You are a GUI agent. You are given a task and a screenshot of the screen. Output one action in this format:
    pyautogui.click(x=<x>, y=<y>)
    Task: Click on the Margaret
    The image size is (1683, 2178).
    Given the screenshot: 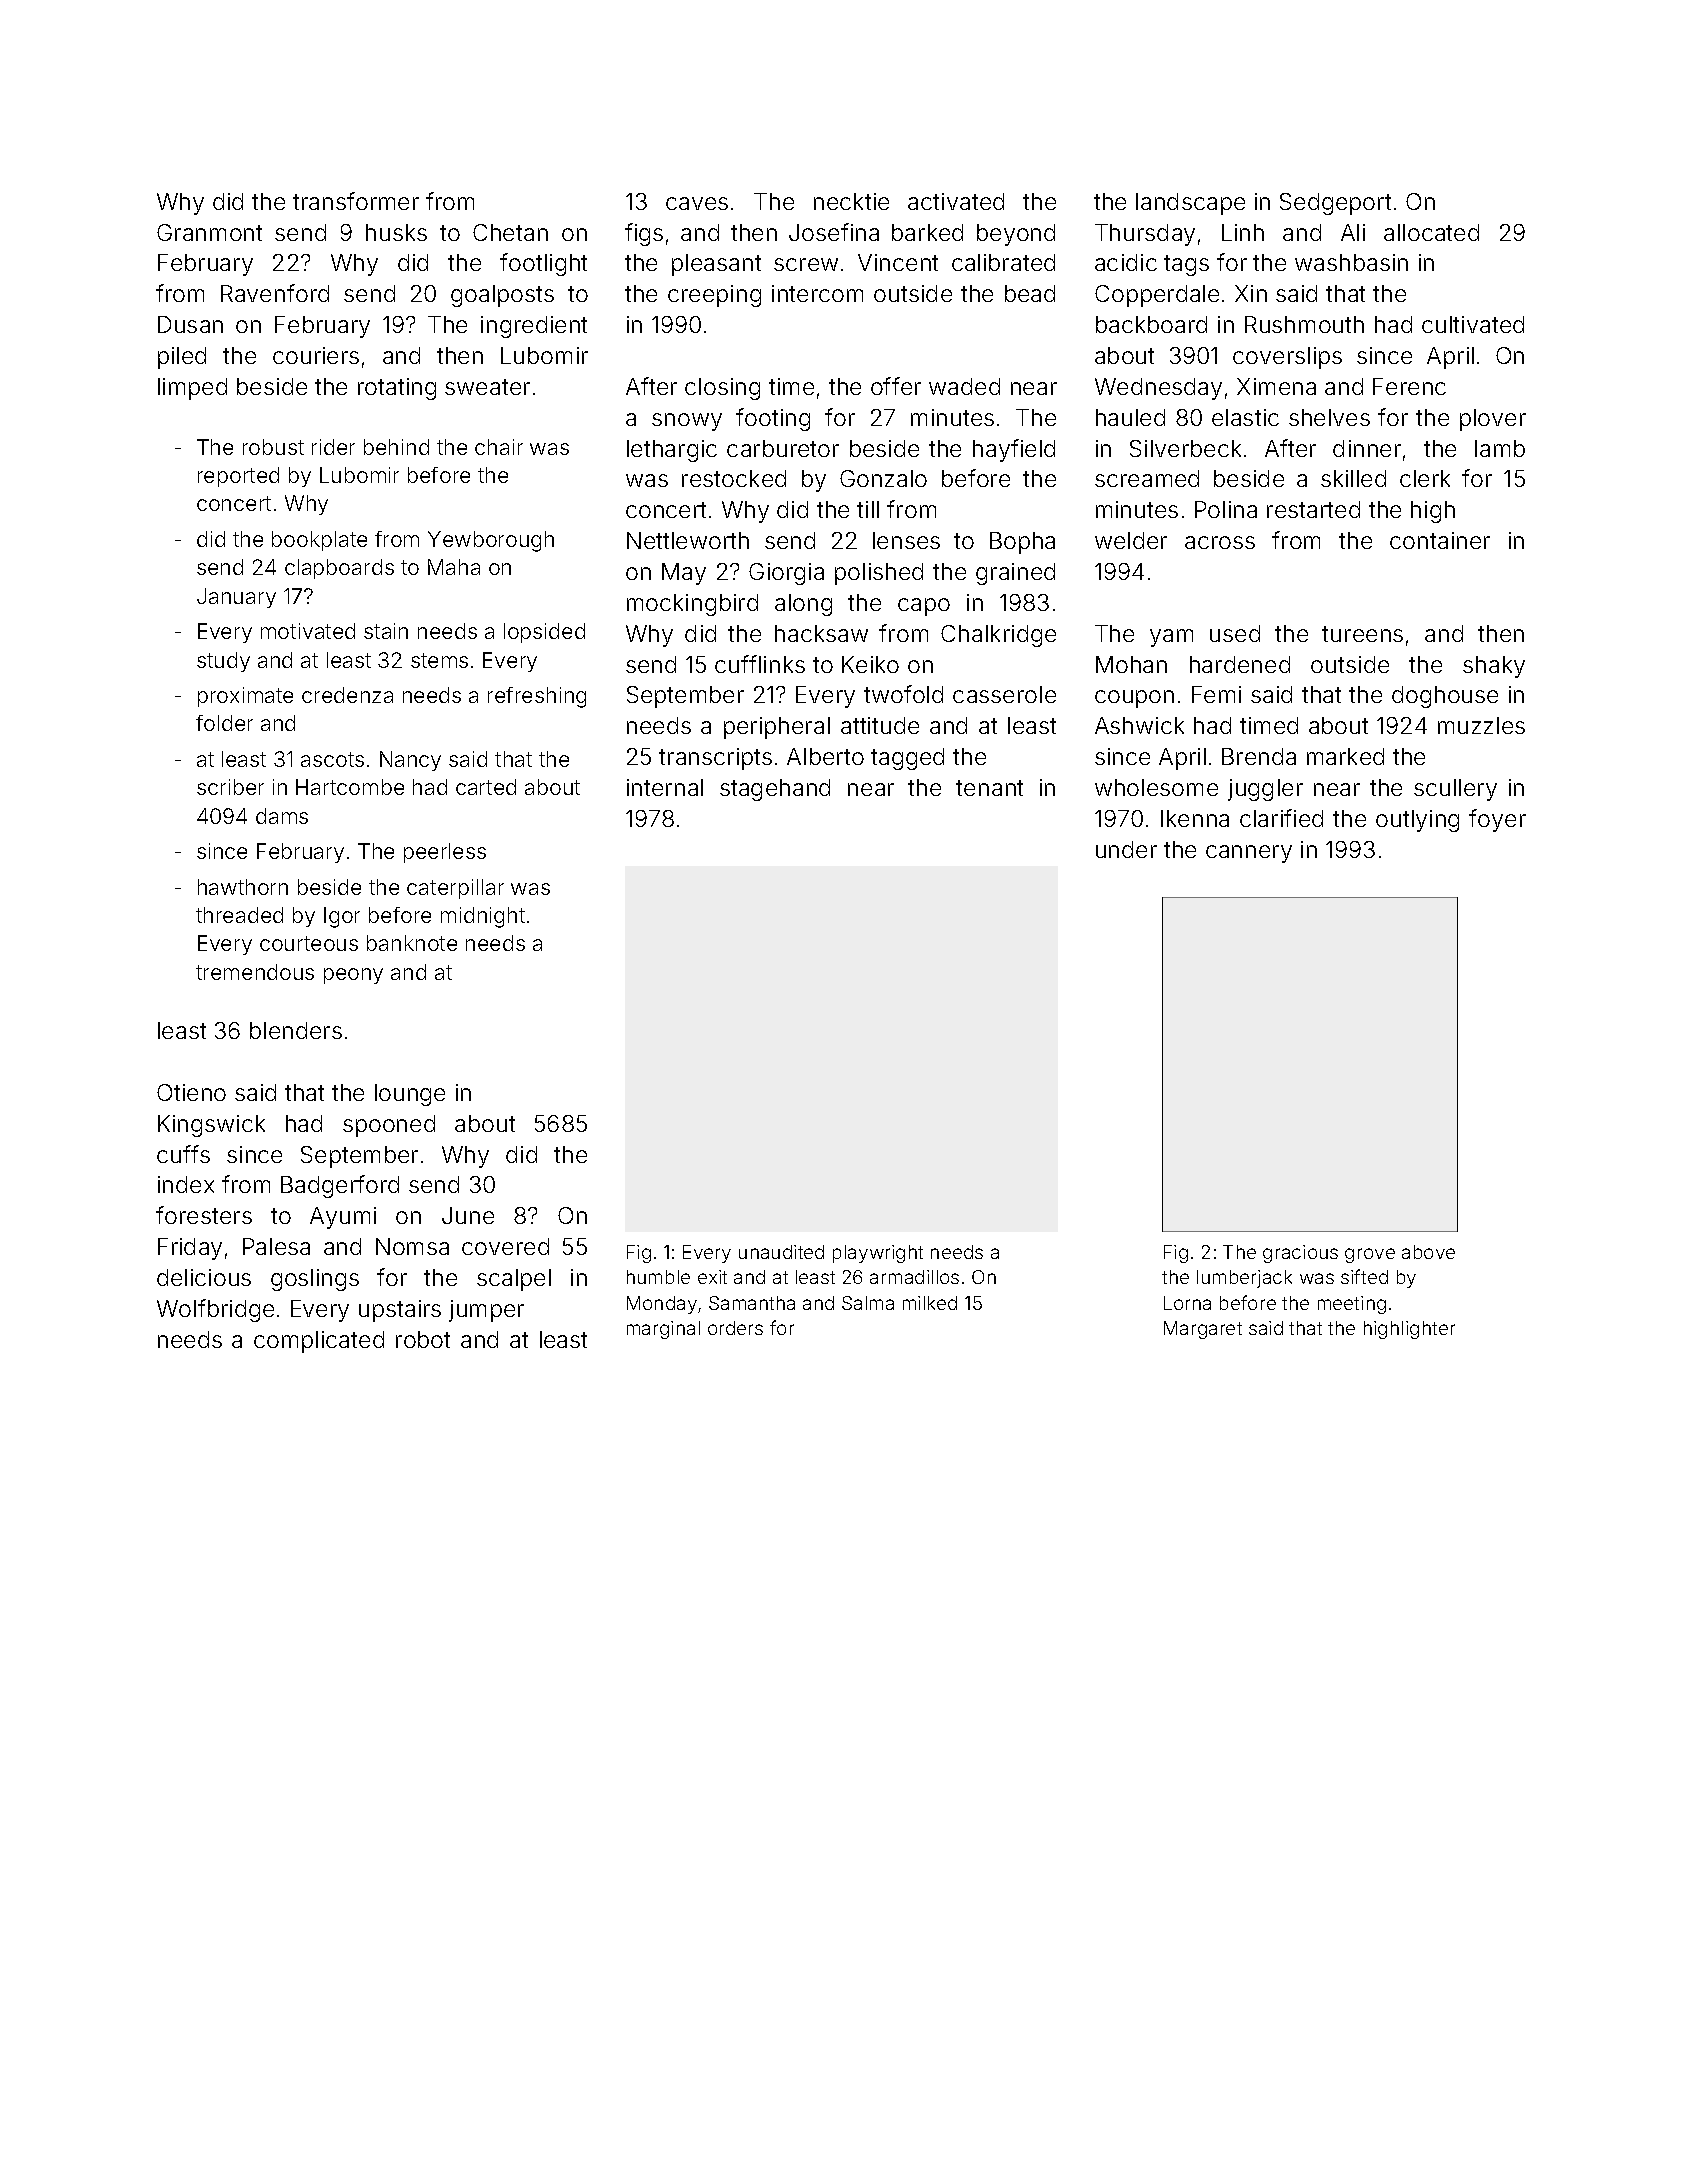 What is the action you would take?
    pyautogui.click(x=1203, y=1330)
